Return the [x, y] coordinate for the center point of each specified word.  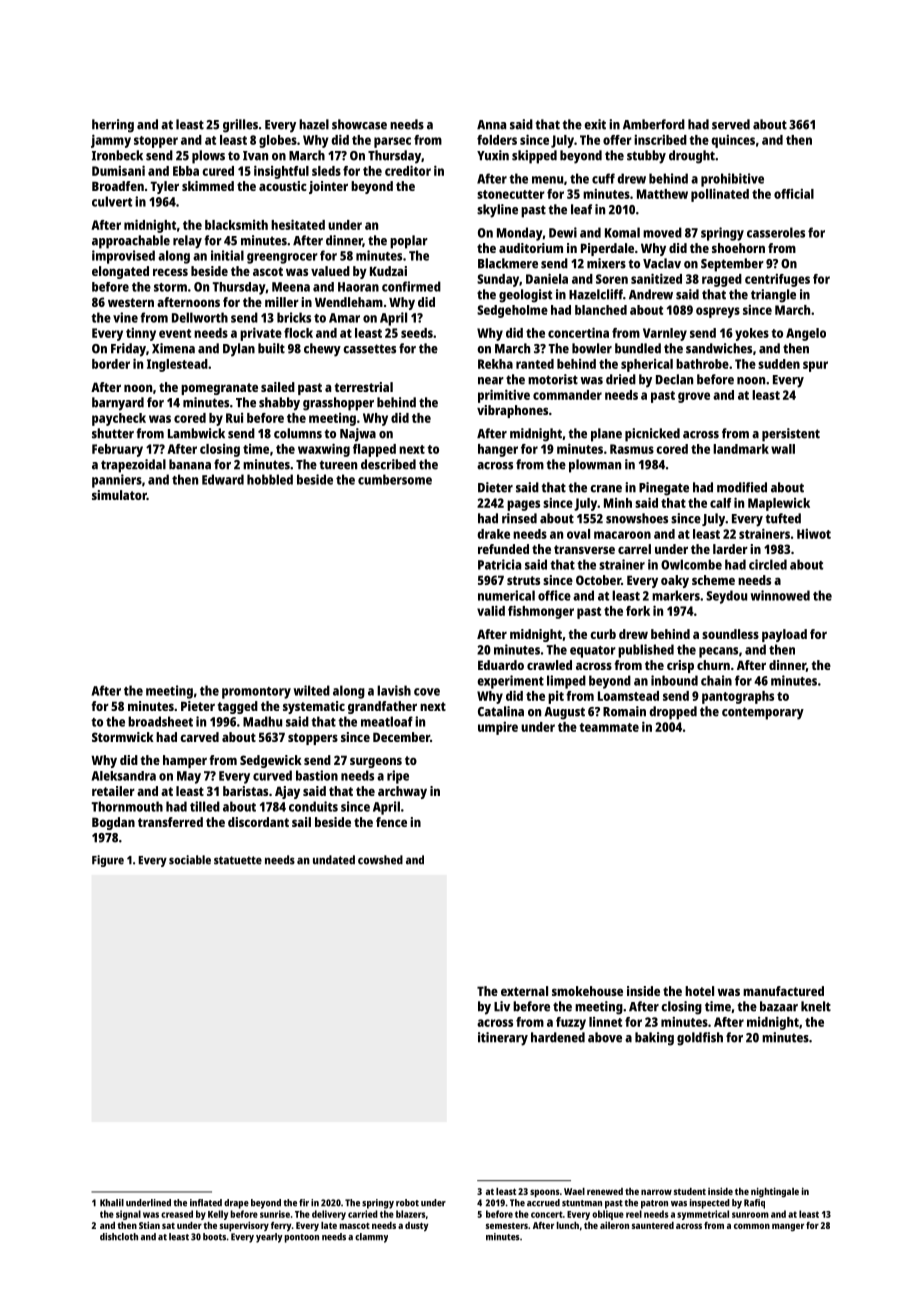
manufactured [783, 991]
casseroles [776, 232]
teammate [609, 727]
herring [113, 126]
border [111, 364]
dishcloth [119, 1237]
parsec [392, 142]
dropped [673, 713]
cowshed [380, 860]
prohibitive [732, 180]
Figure [108, 861]
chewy [322, 350]
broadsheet [160, 721]
